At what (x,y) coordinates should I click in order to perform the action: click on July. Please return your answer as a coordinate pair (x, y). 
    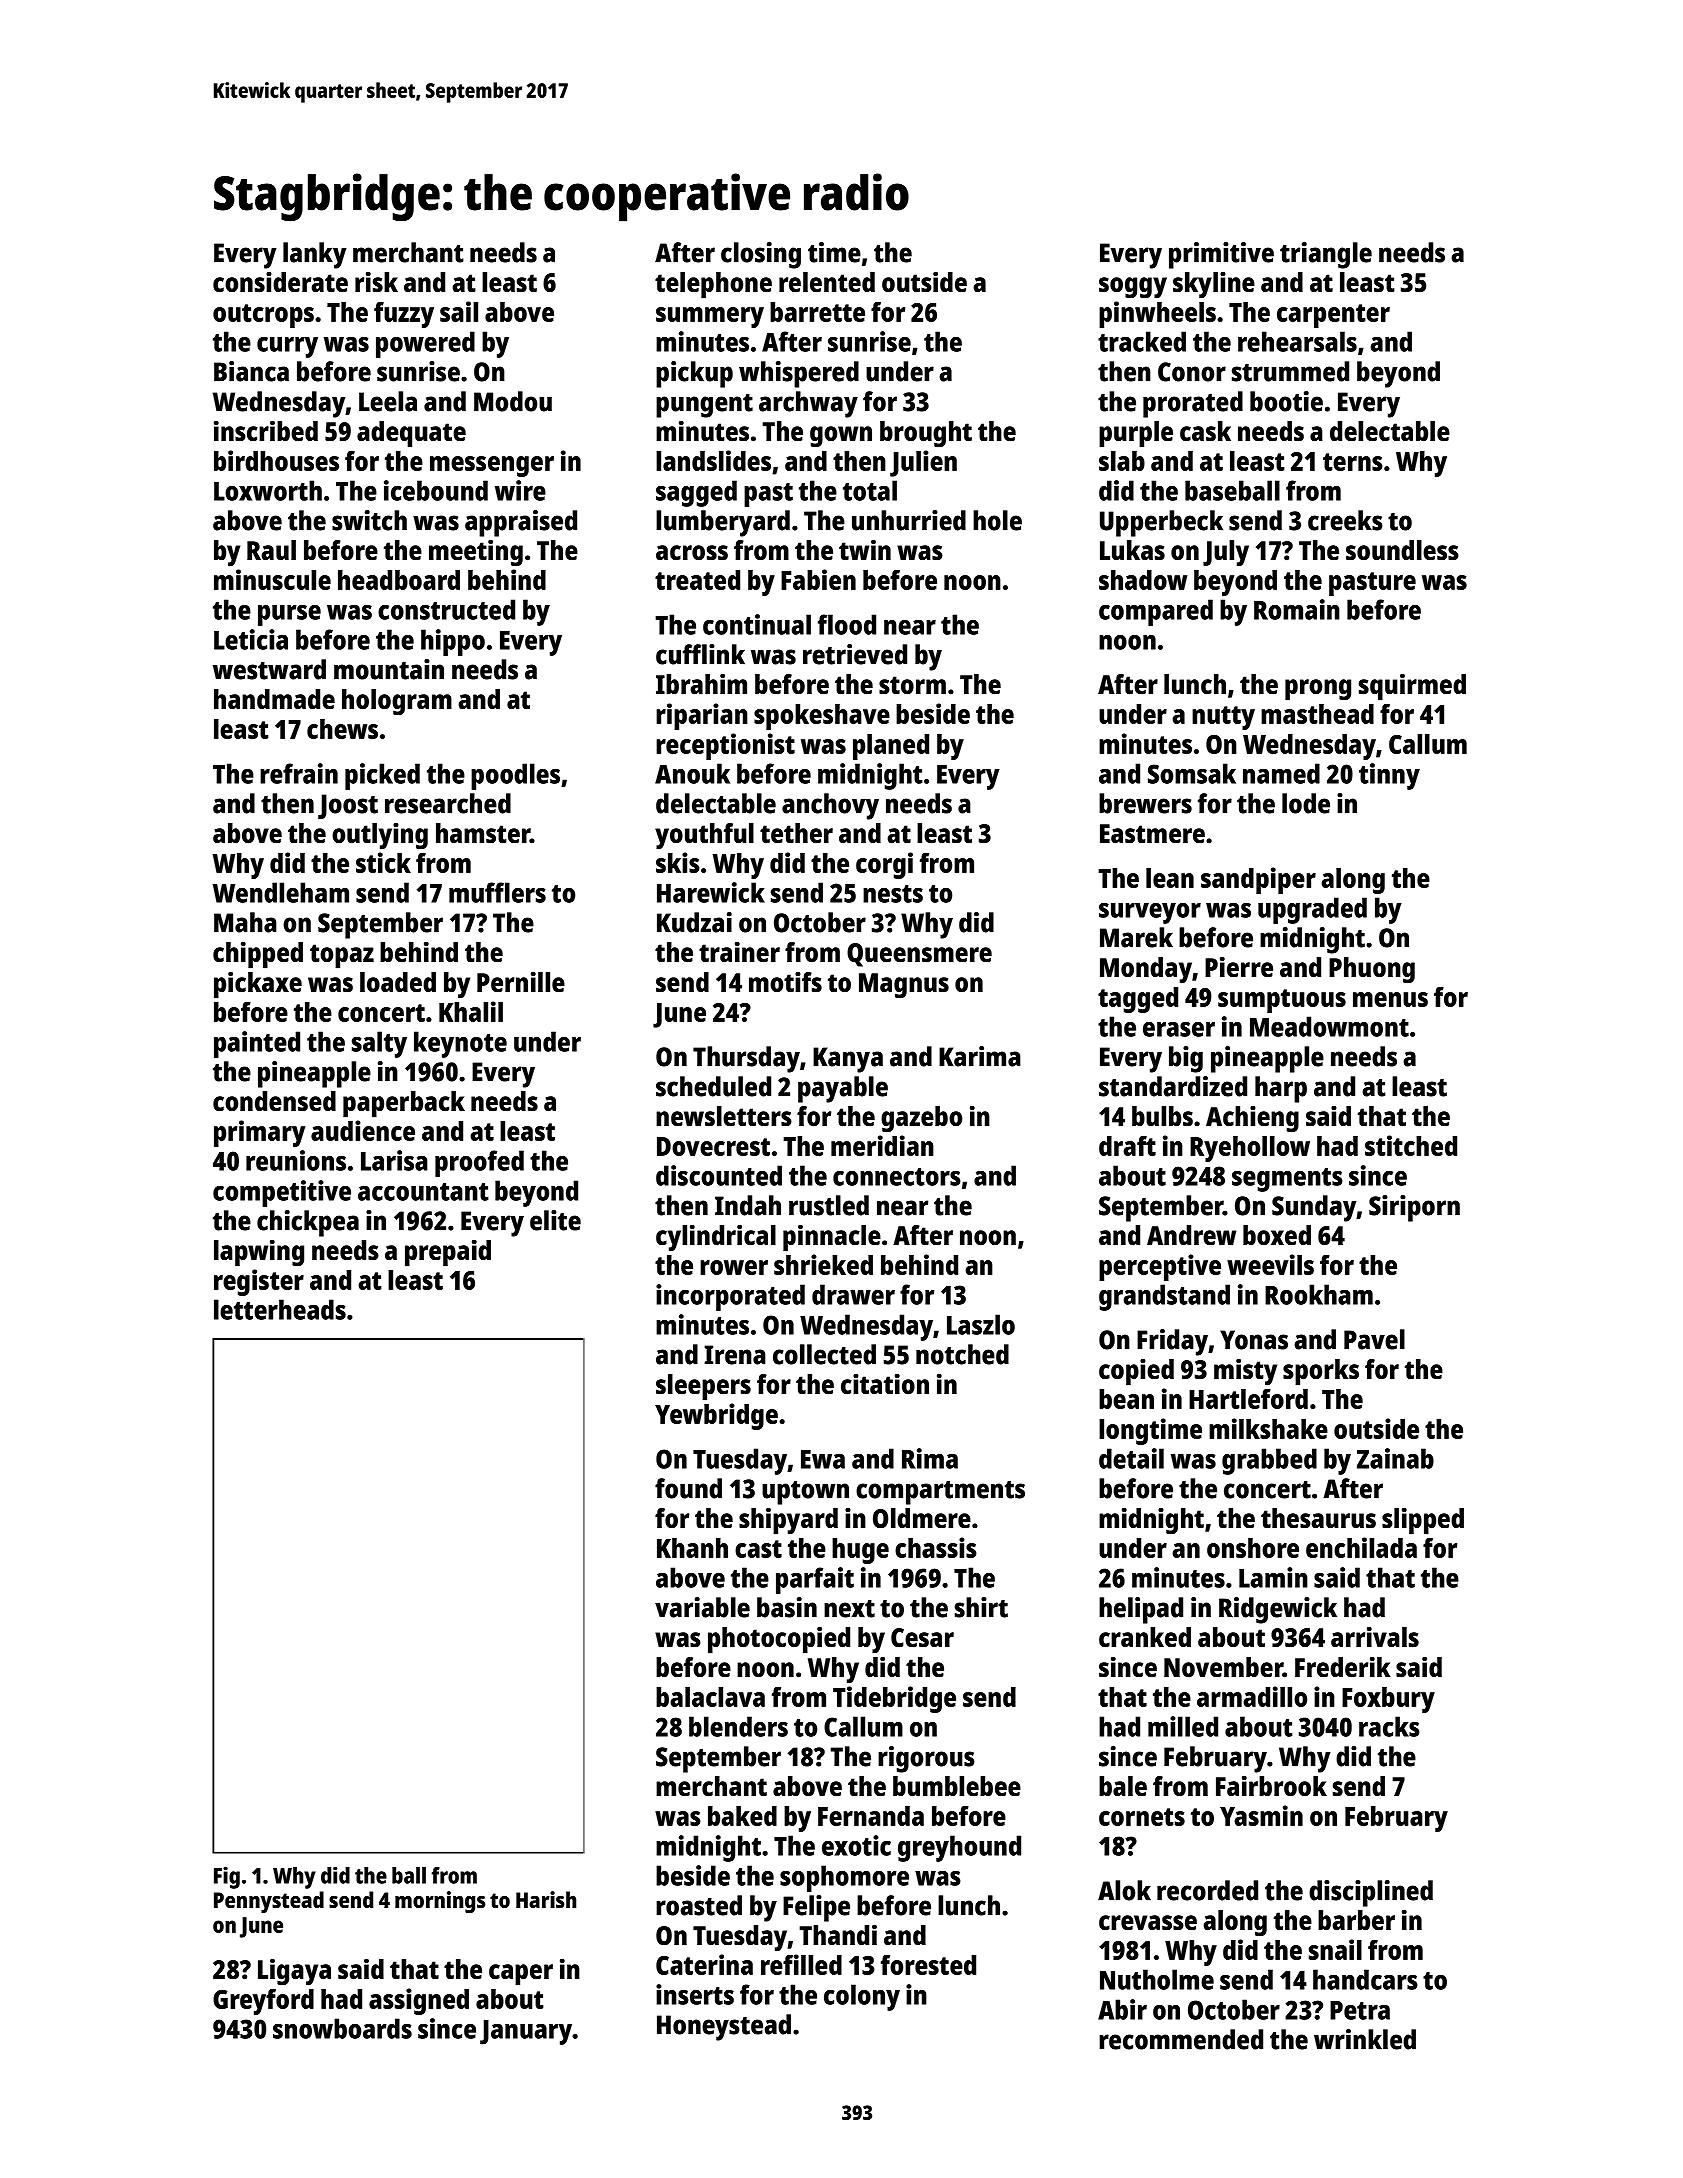
    Looking at the image, I should click on (1226, 553).
